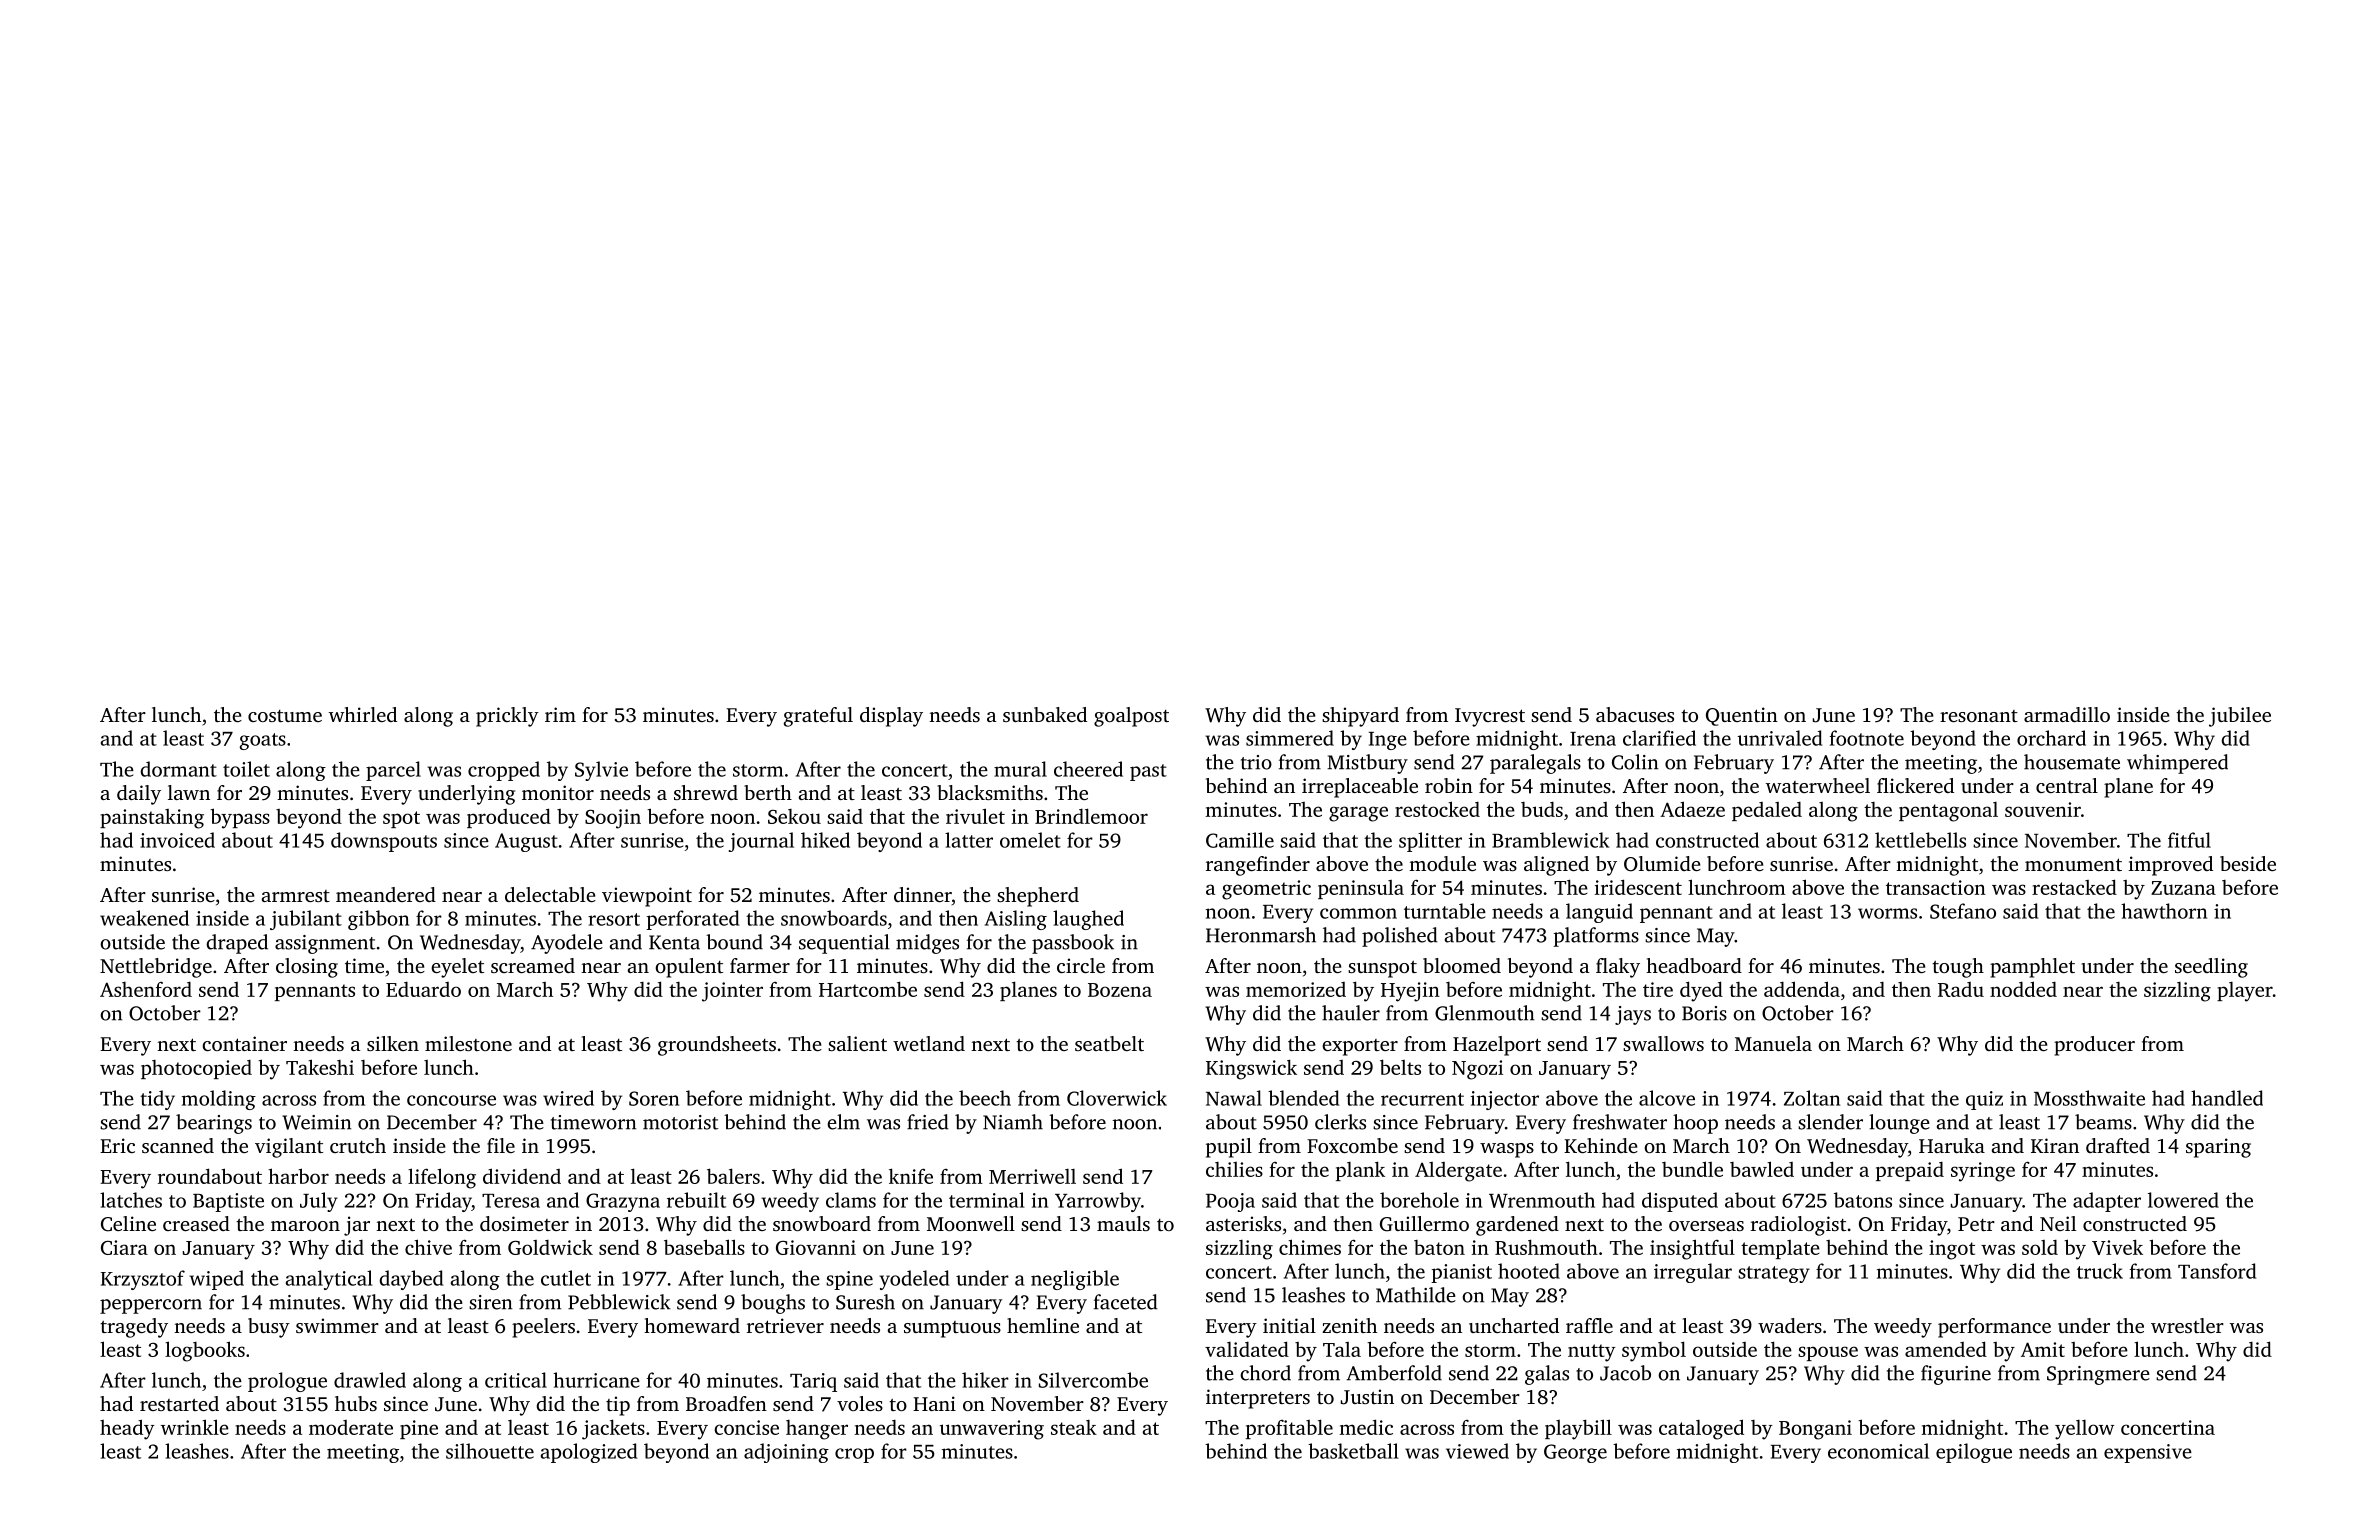  I want to click on milestone, so click(468, 1043).
